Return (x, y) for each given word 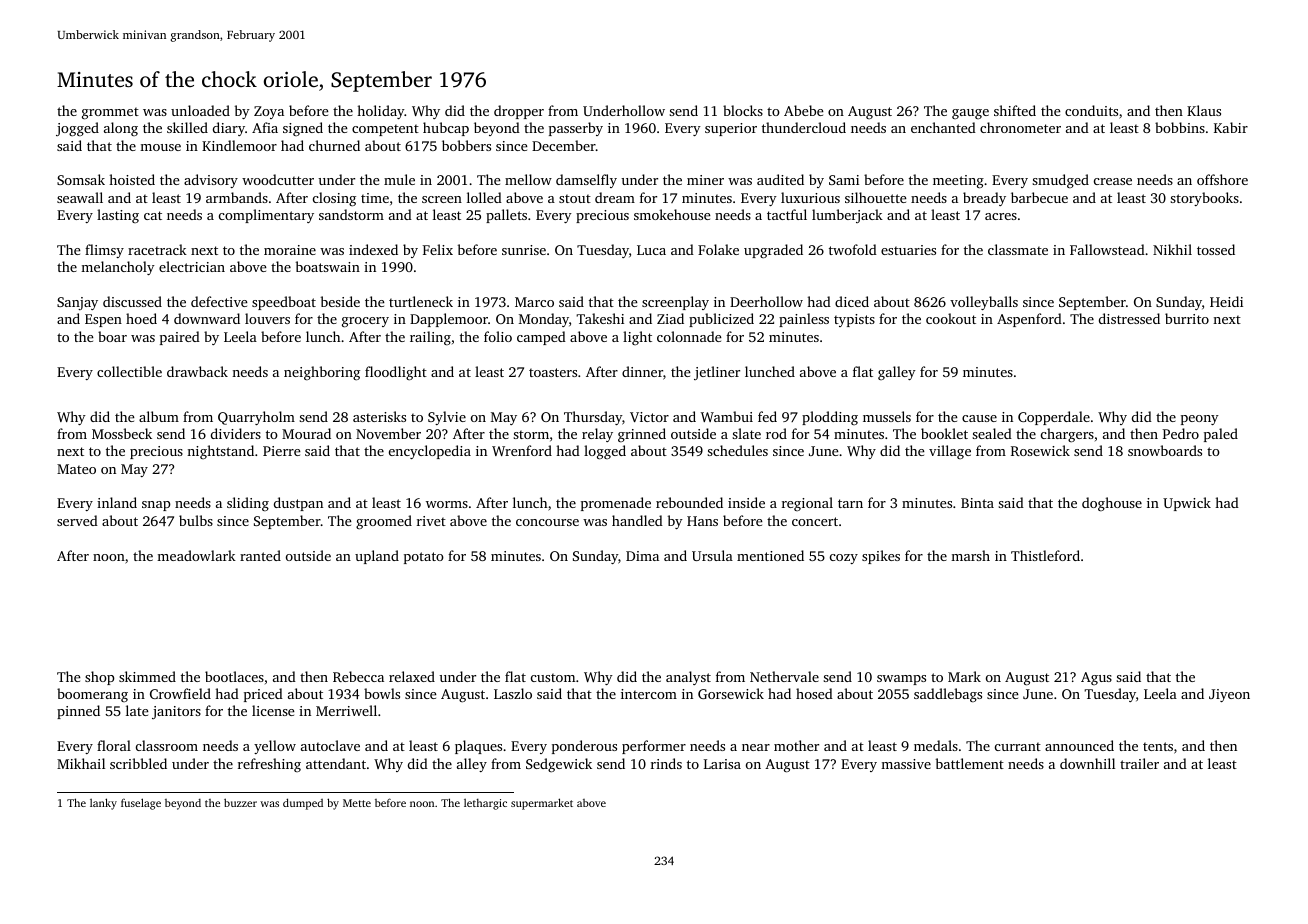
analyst (688, 678)
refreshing (269, 765)
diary (229, 129)
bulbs (196, 520)
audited (780, 179)
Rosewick (1040, 450)
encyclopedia (430, 452)
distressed (1129, 318)
